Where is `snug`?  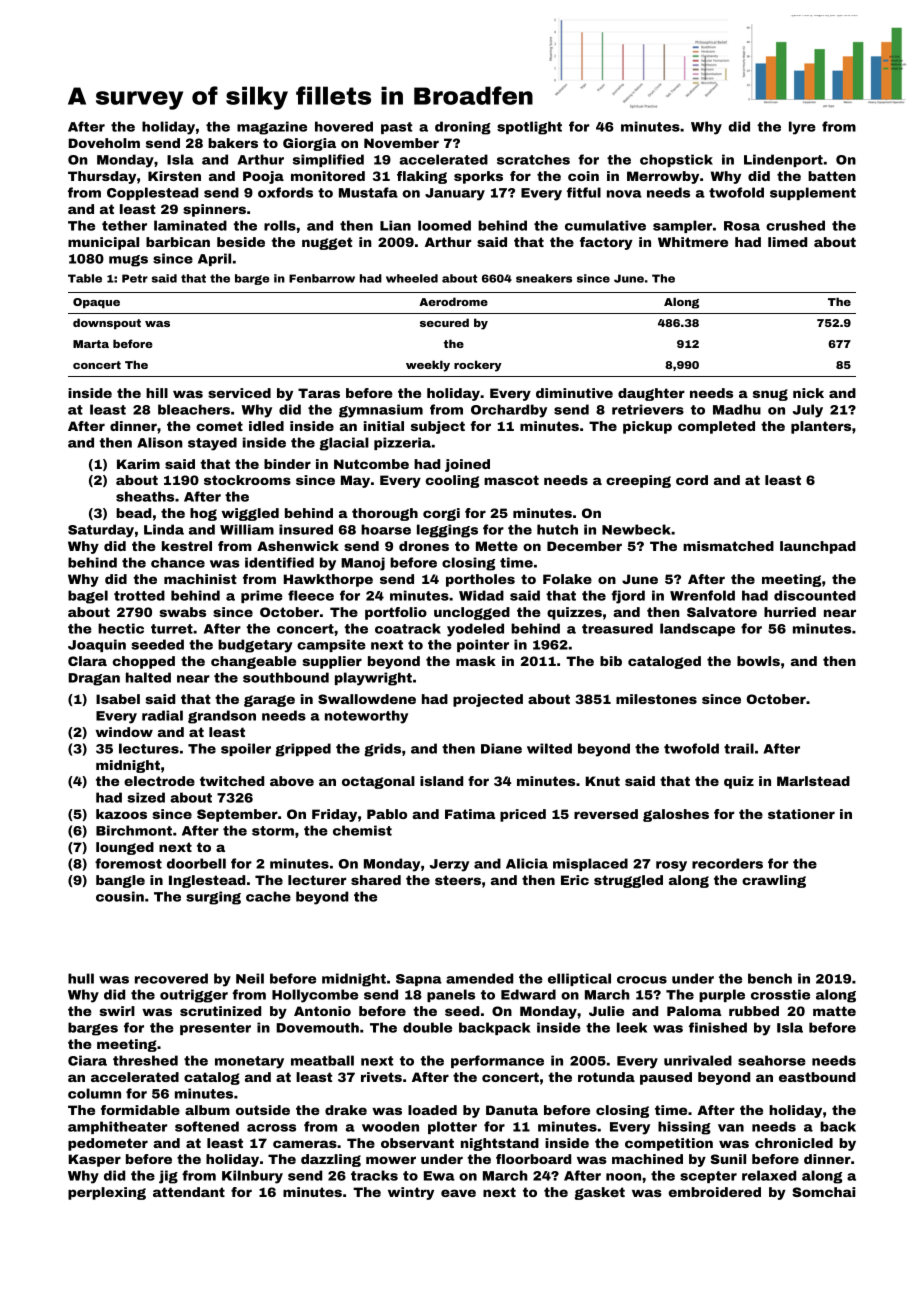 snug is located at coordinates (770, 395).
